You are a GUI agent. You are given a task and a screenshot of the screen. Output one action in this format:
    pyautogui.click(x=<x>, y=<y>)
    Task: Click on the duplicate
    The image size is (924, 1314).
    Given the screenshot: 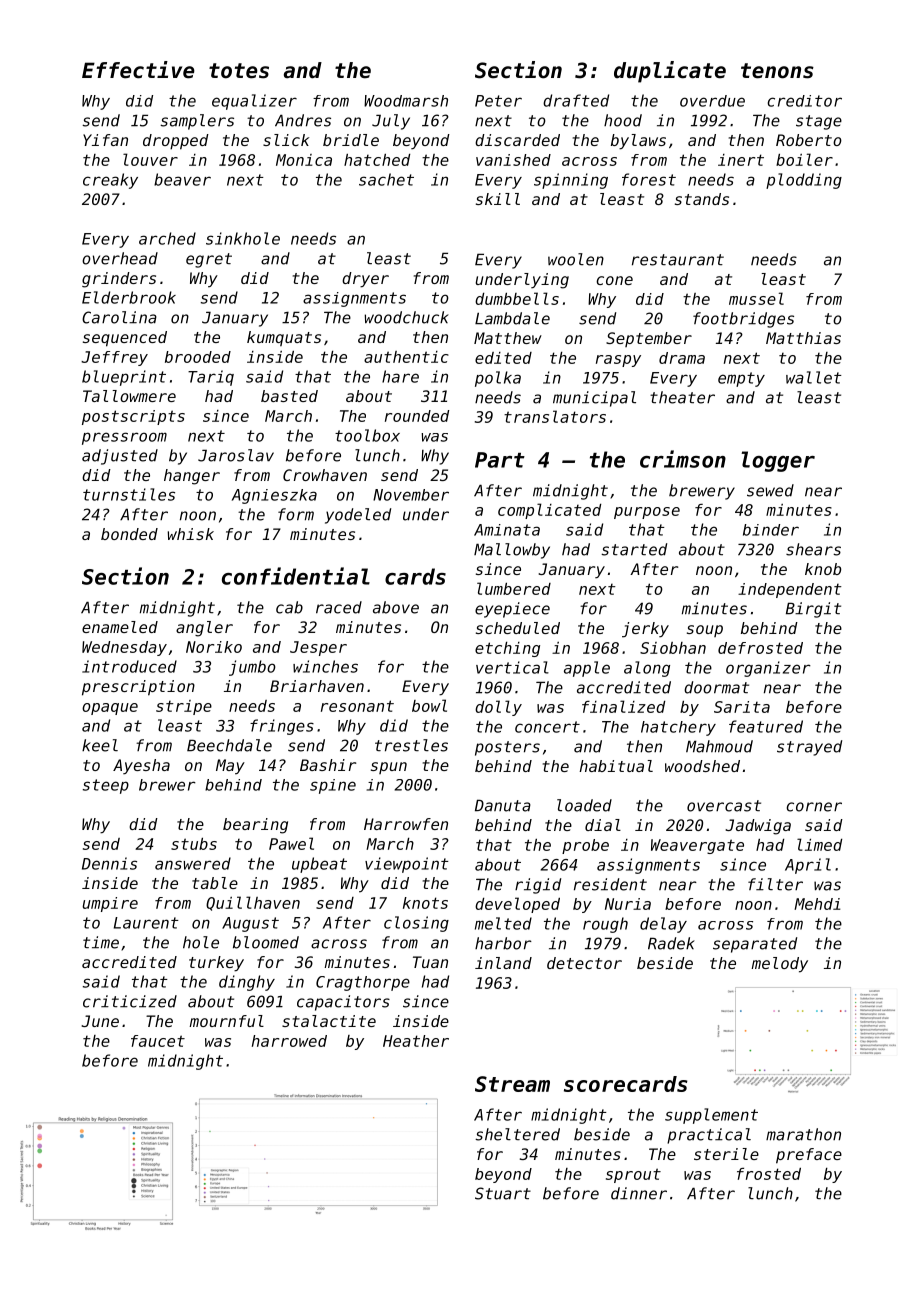 What is the action you would take?
    pyautogui.click(x=670, y=72)
